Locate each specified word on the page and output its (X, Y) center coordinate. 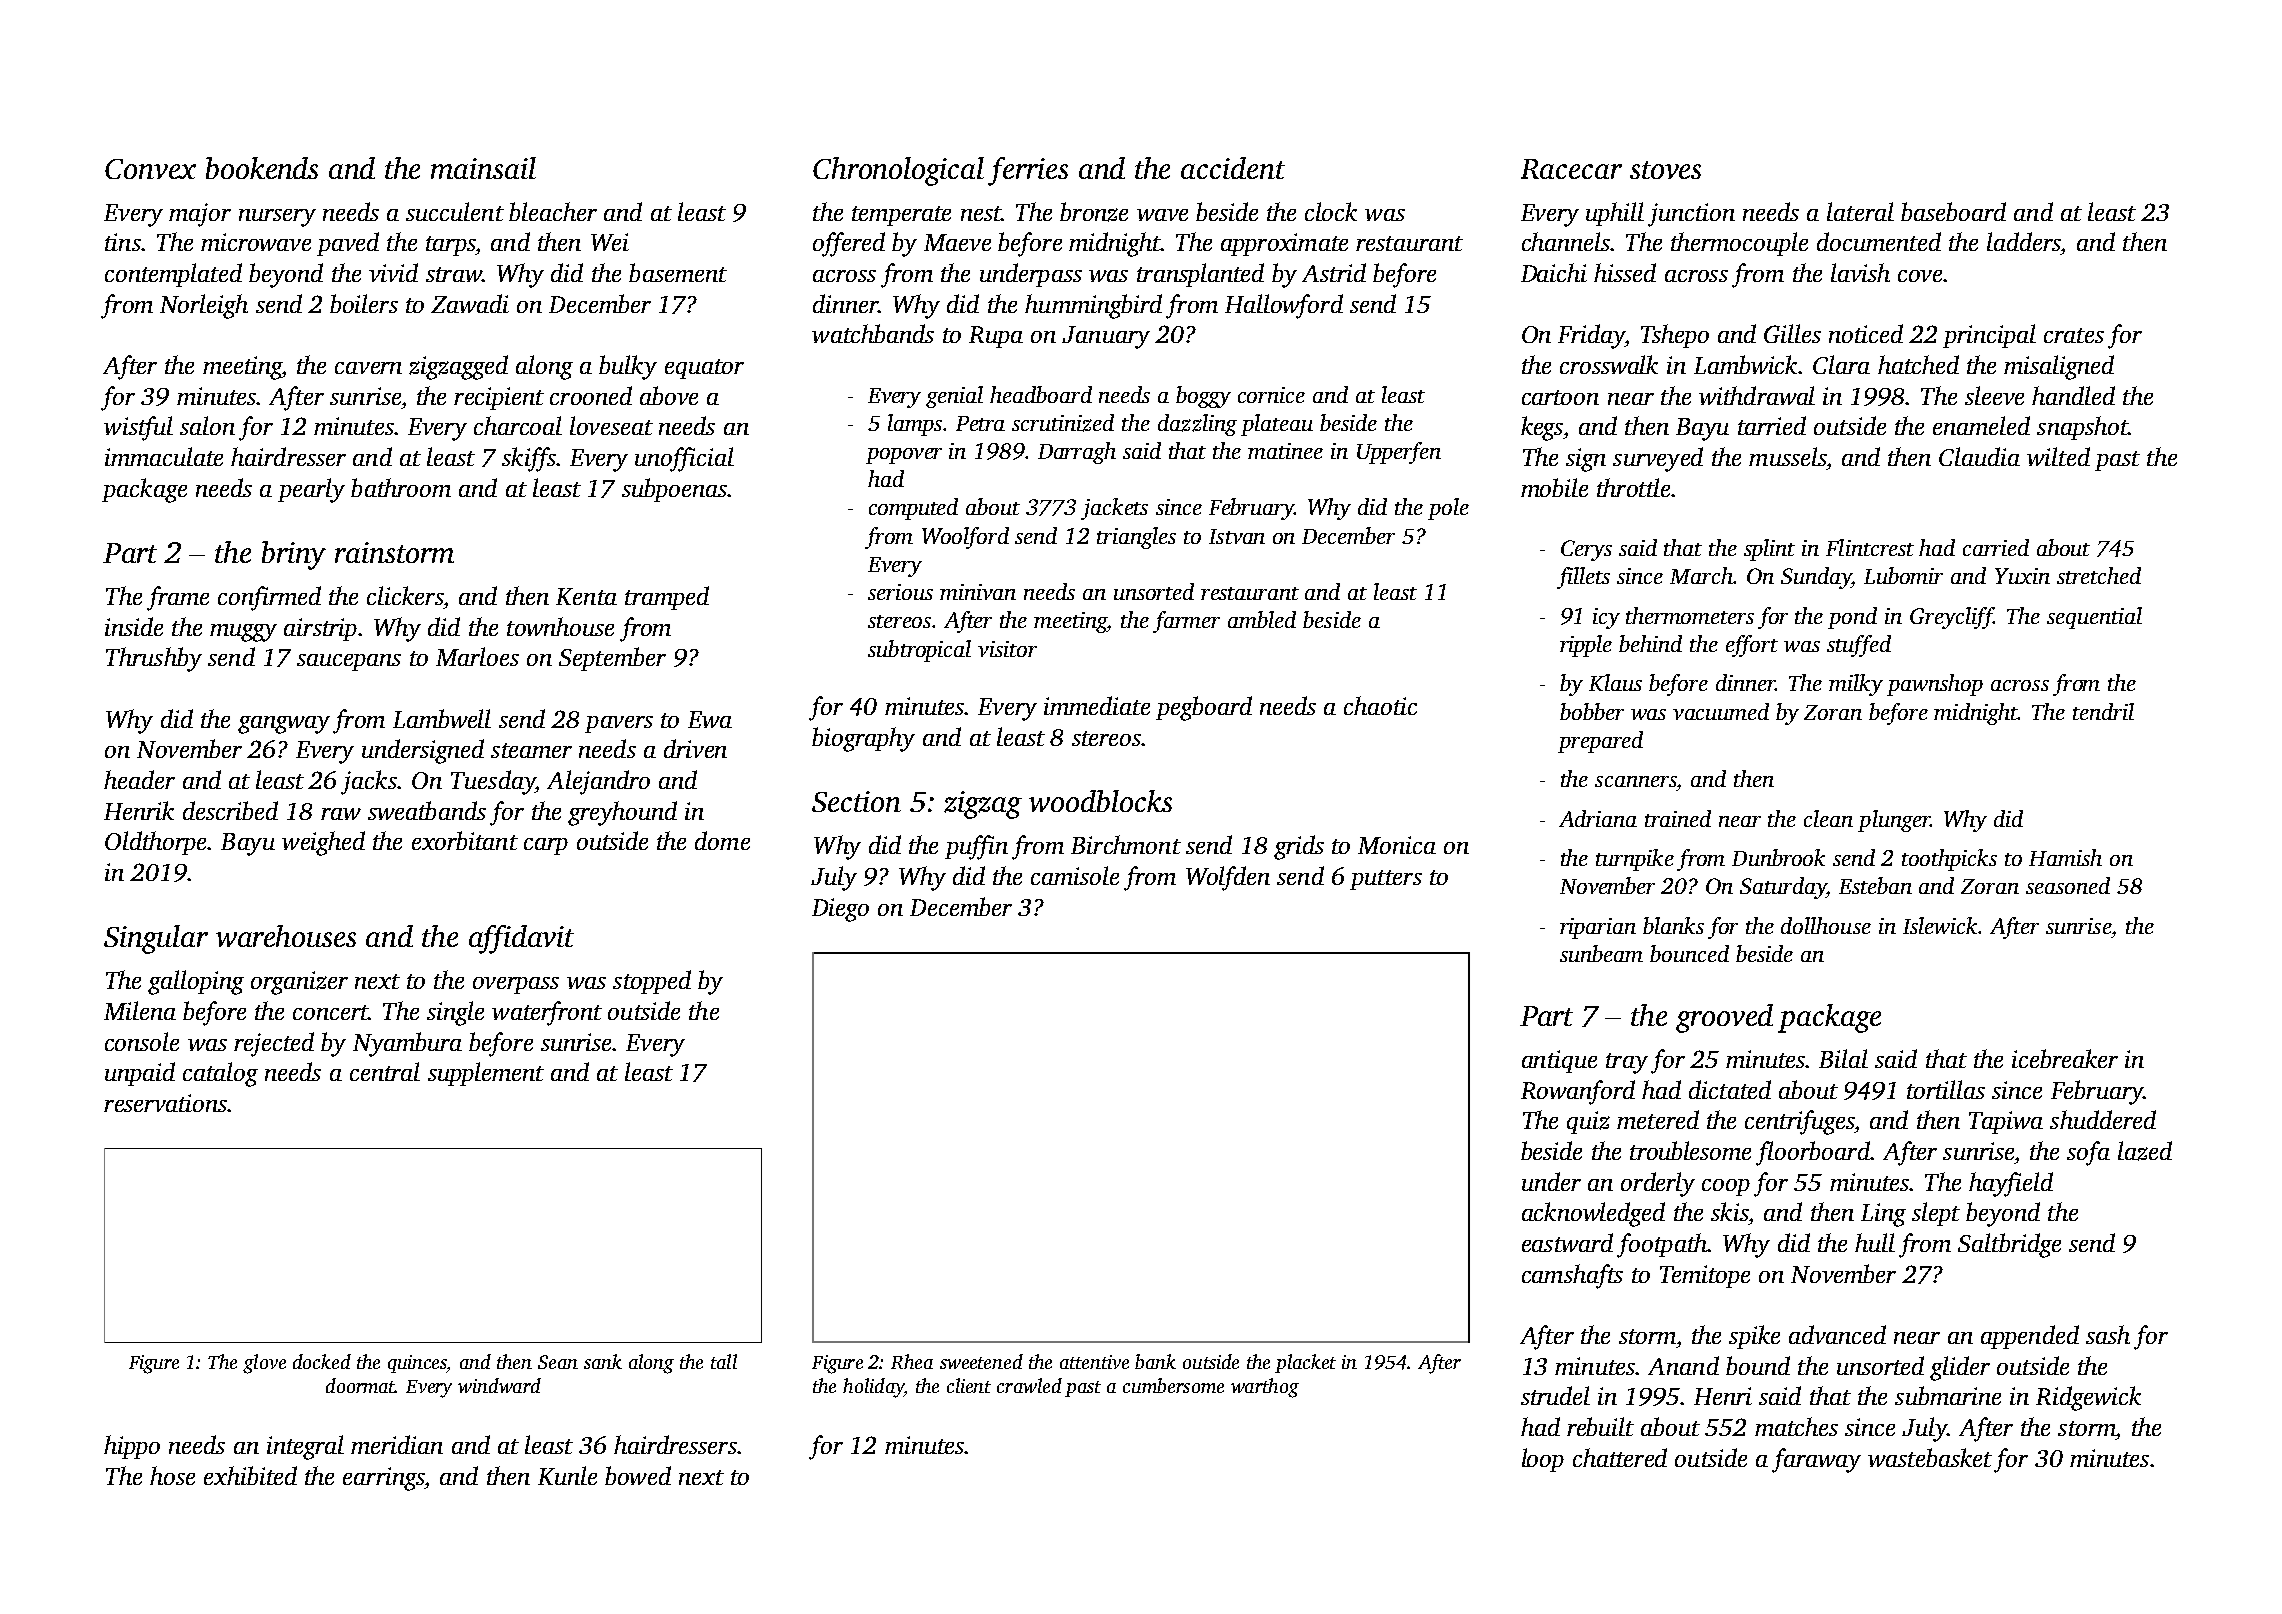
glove (264, 1364)
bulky (628, 367)
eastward (1567, 1242)
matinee (1285, 451)
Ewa (710, 719)
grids (1299, 847)
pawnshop (1935, 685)
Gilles (1792, 333)
